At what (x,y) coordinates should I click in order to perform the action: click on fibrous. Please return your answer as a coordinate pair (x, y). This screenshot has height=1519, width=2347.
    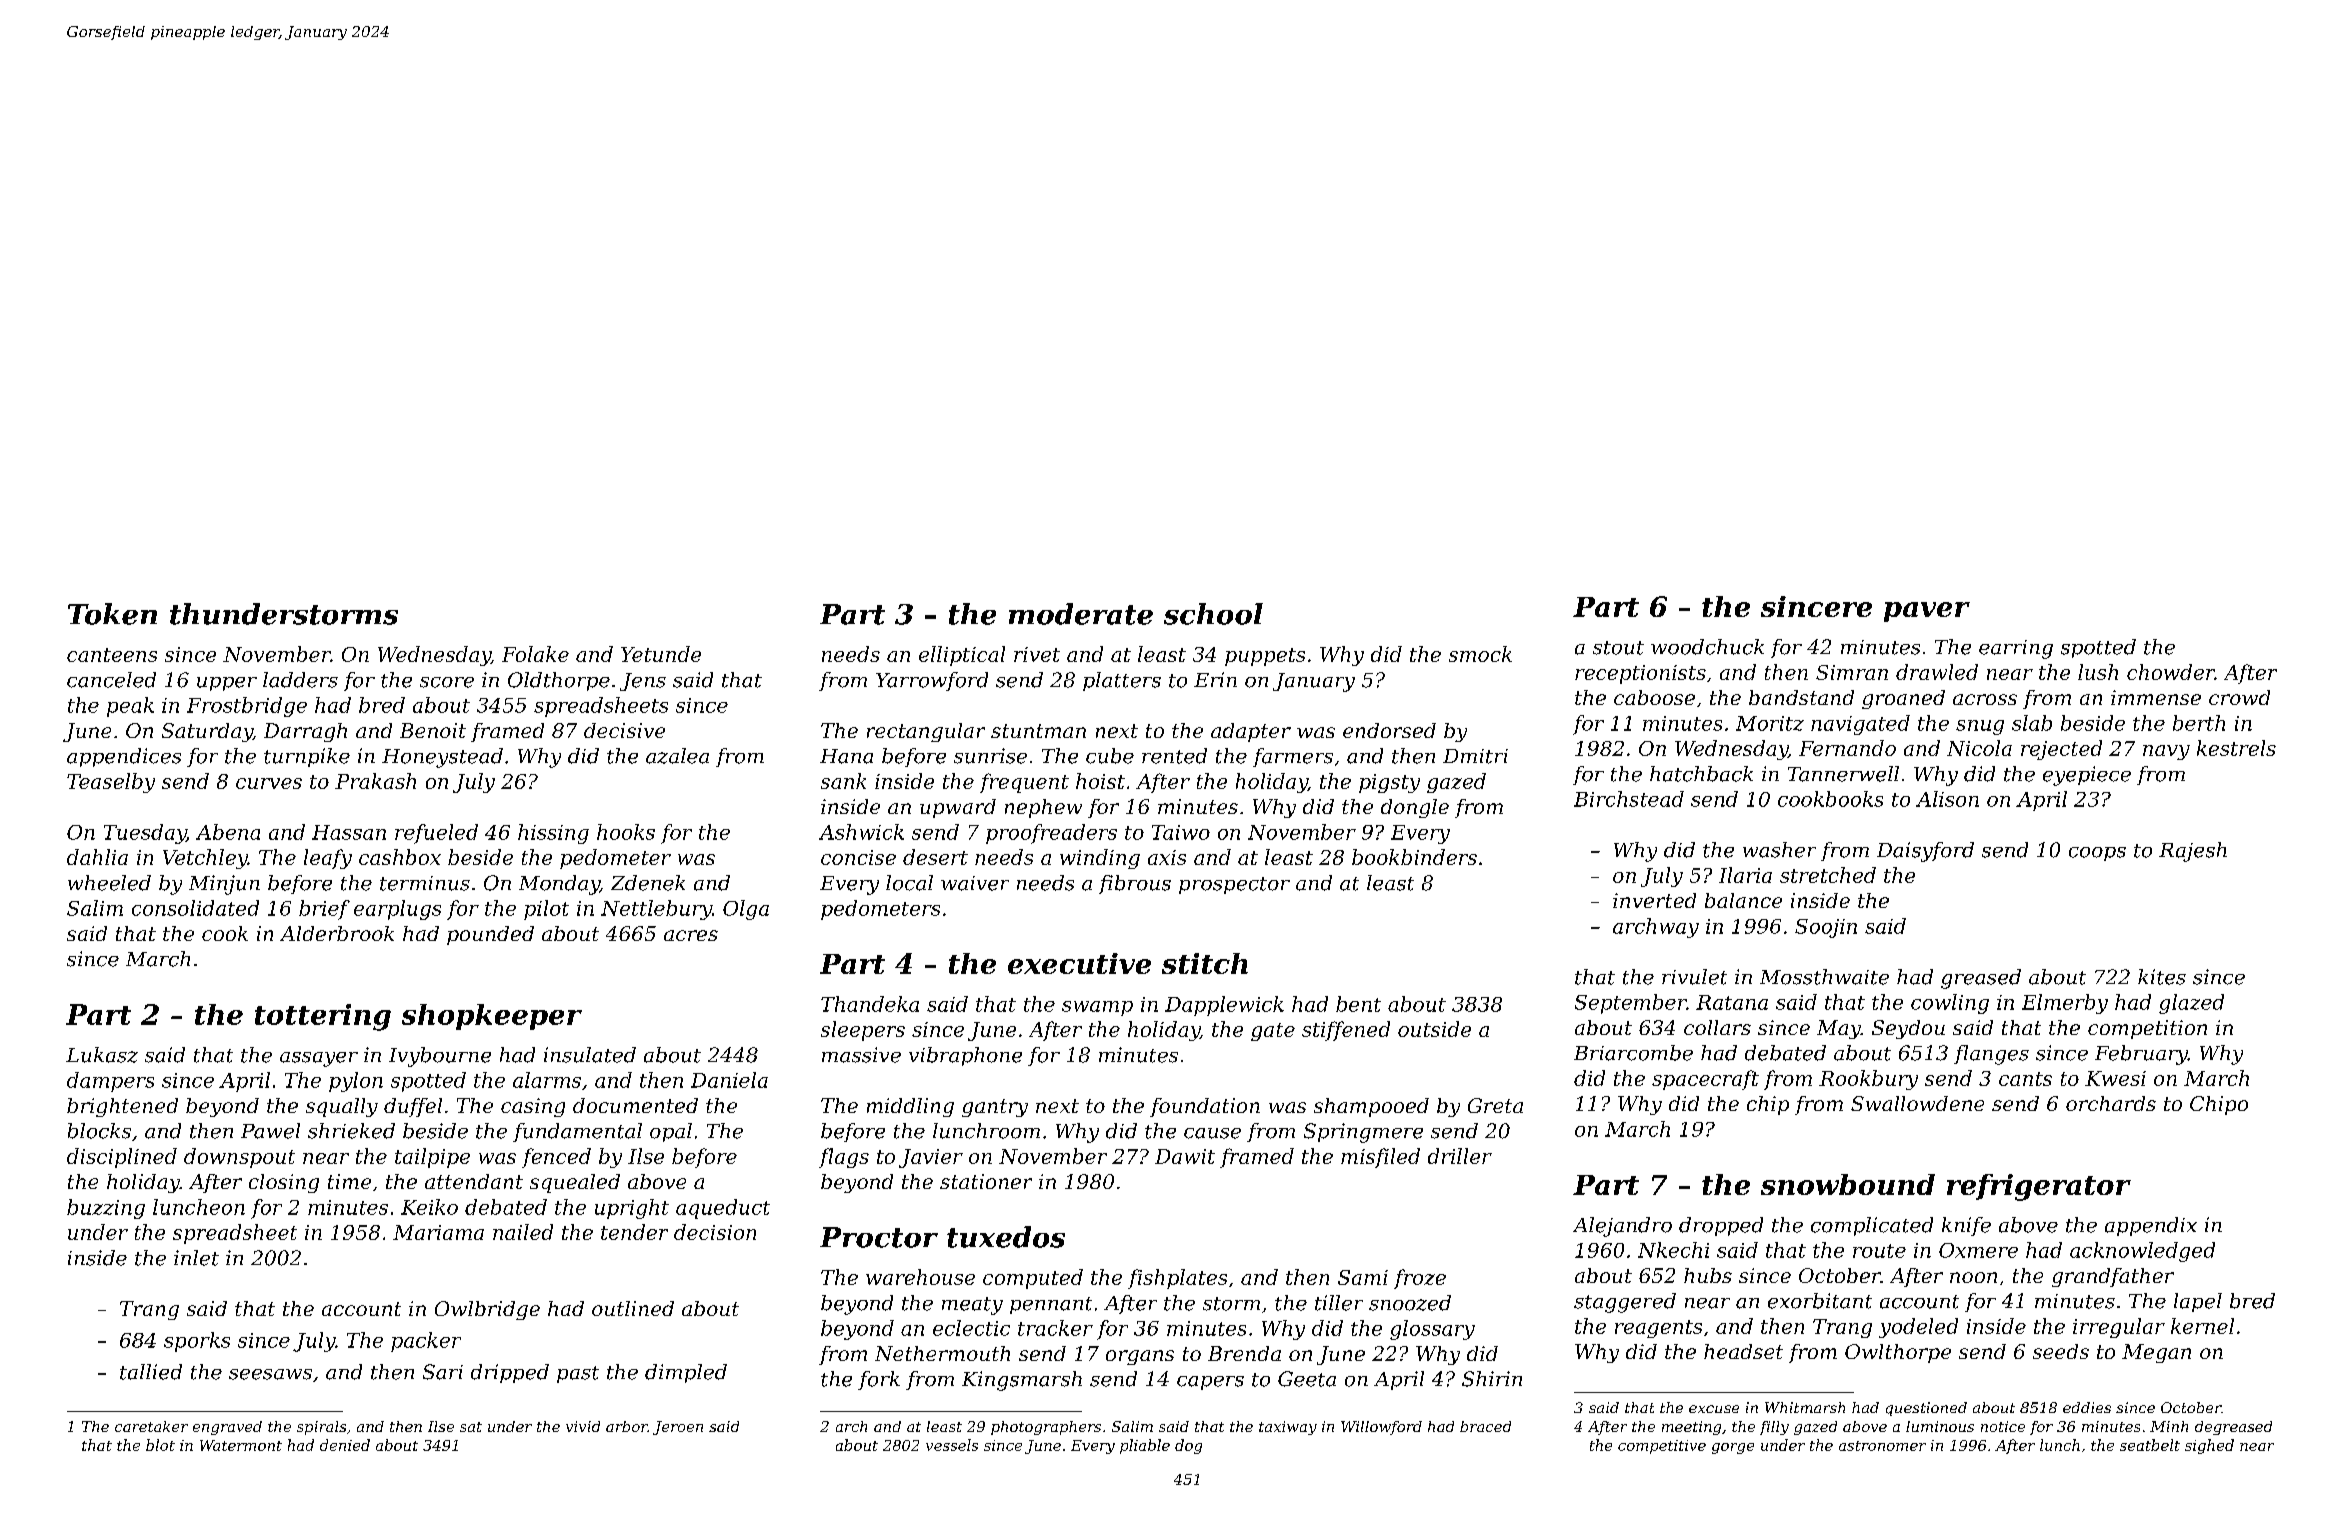
    Looking at the image, I should click on (1135, 884).
